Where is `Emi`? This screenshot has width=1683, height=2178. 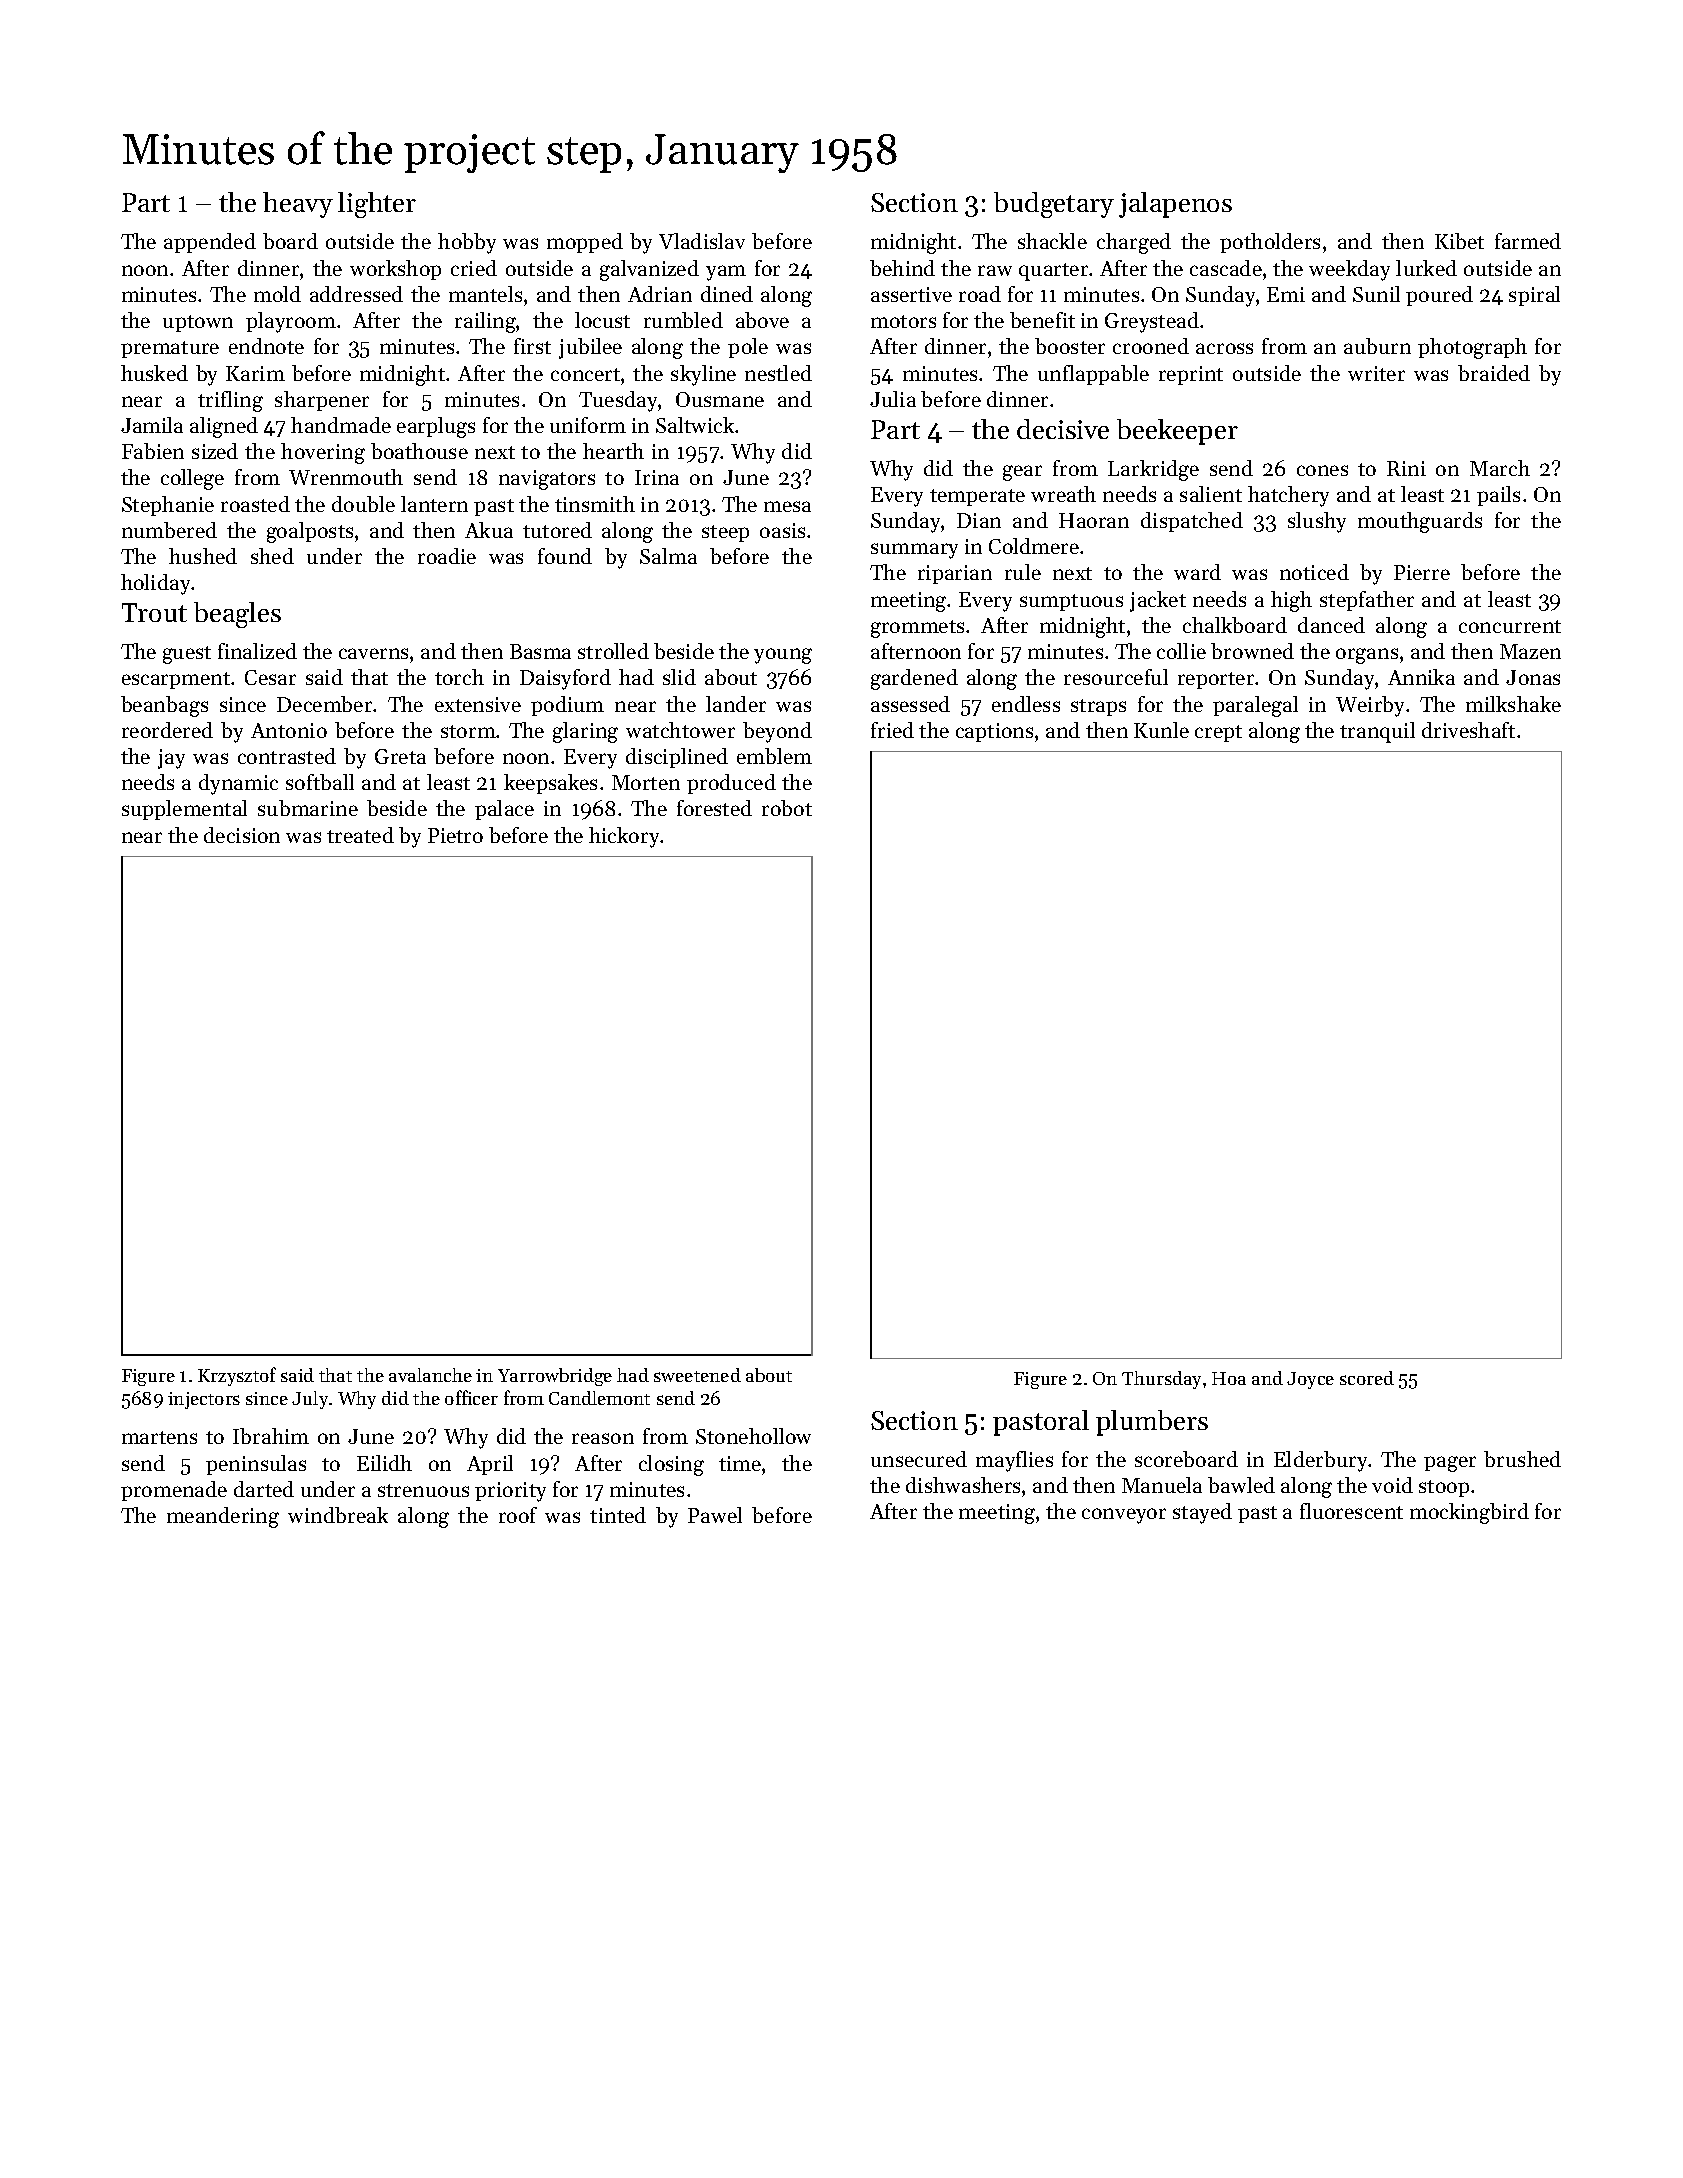
Emi is located at coordinates (1286, 294).
